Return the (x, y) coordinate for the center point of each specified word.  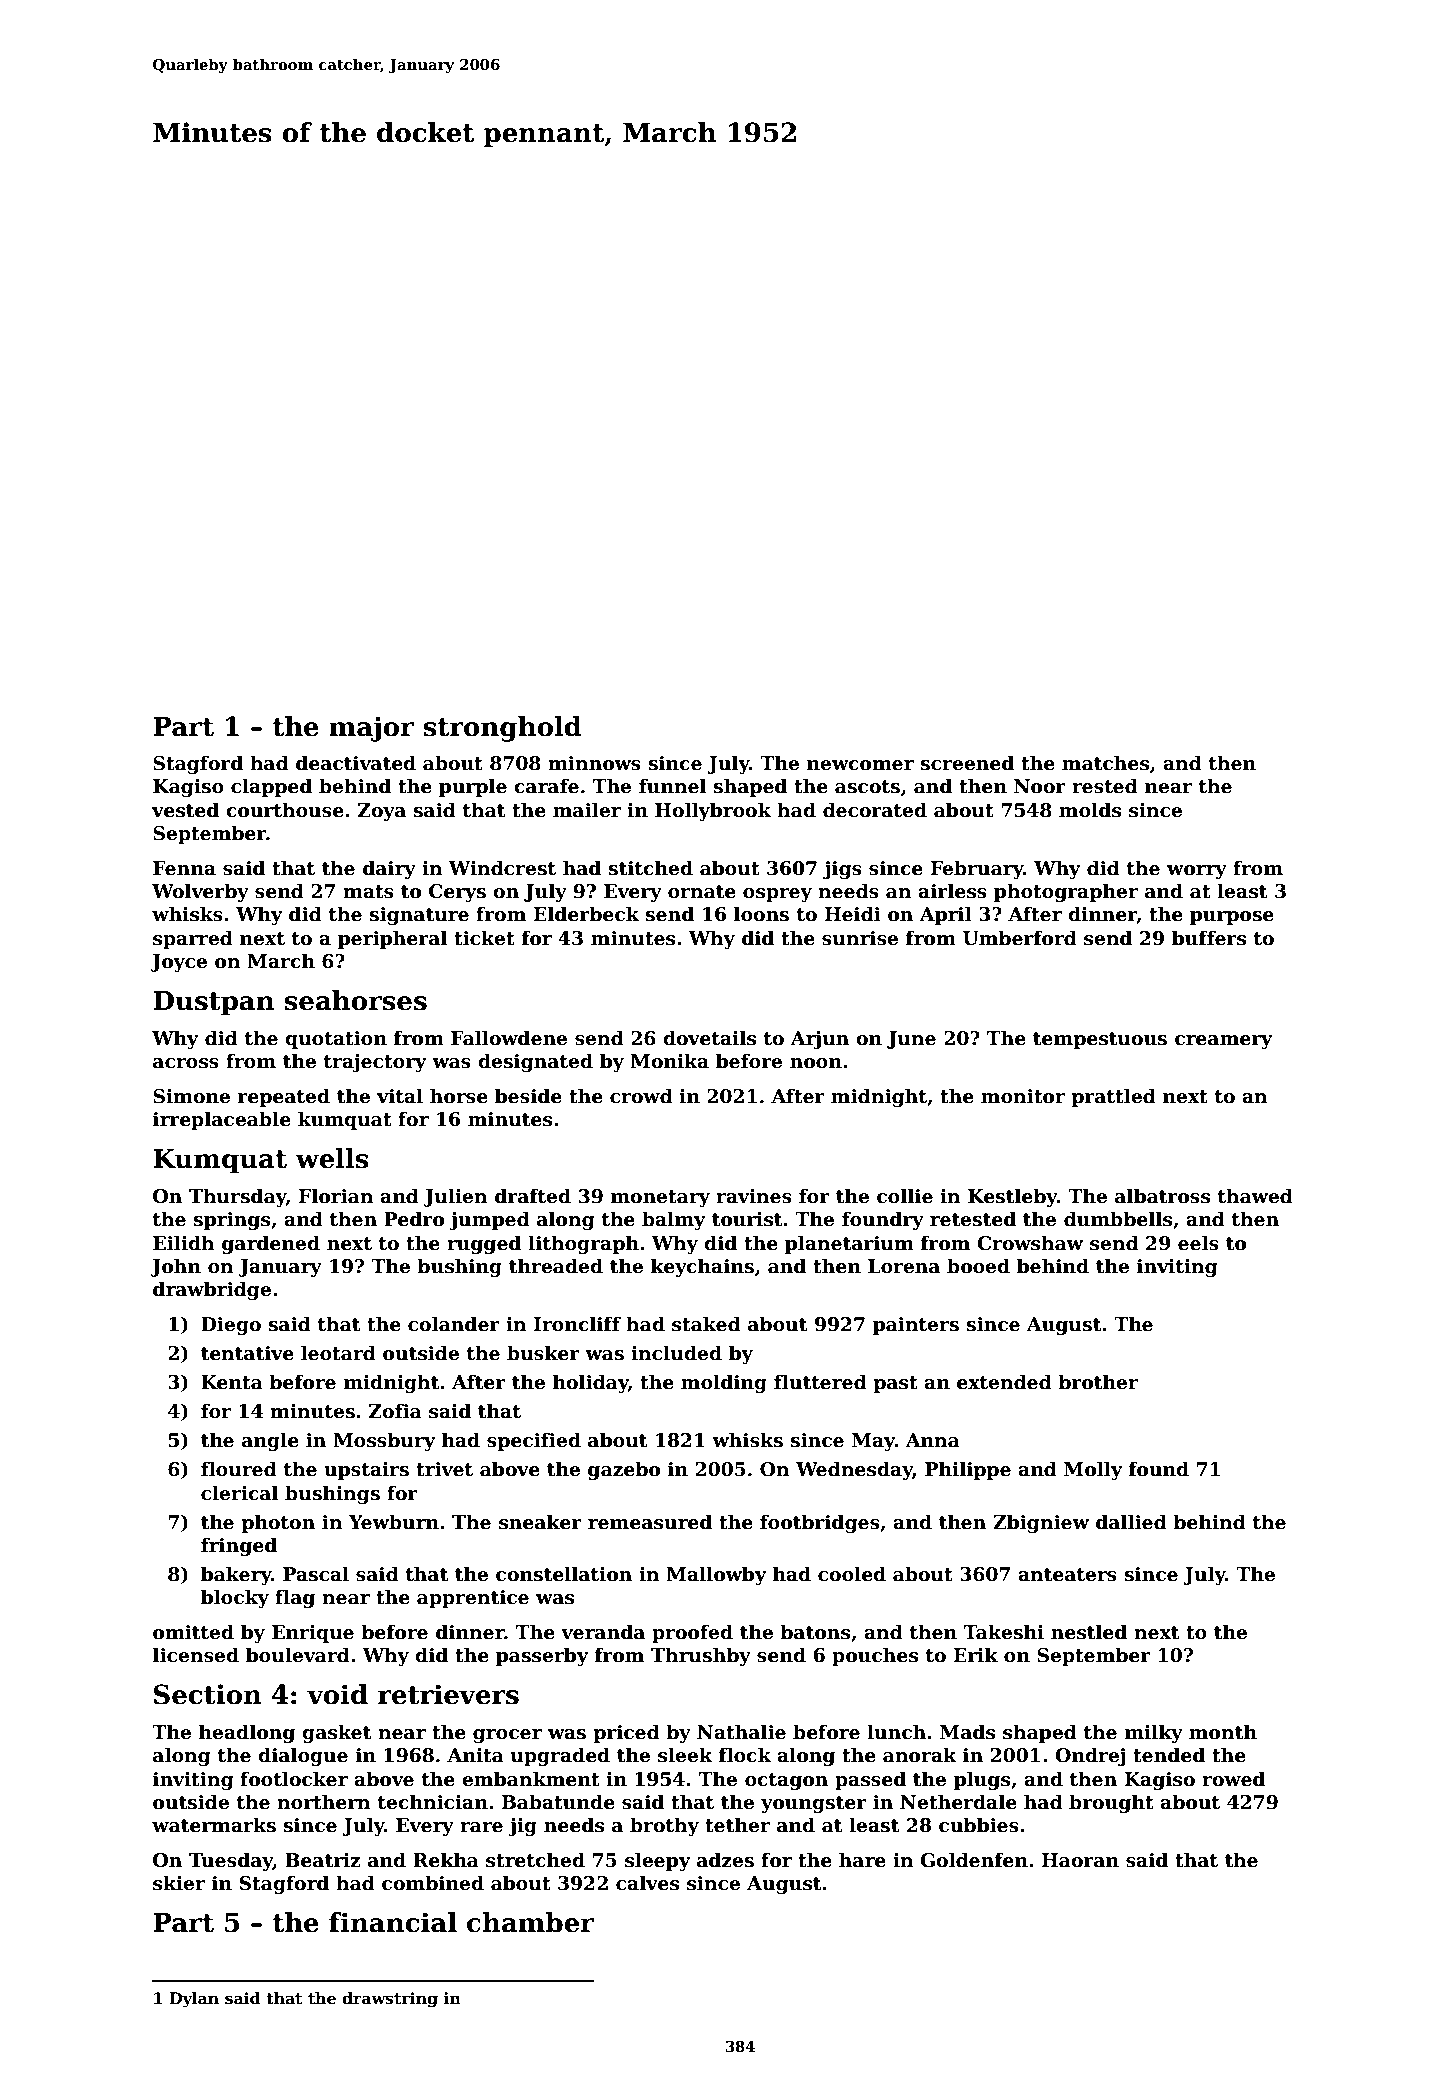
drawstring (390, 2000)
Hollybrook (713, 811)
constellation (564, 1574)
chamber (530, 1922)
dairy (389, 869)
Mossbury (384, 1441)
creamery (1224, 1042)
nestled (1089, 1632)
